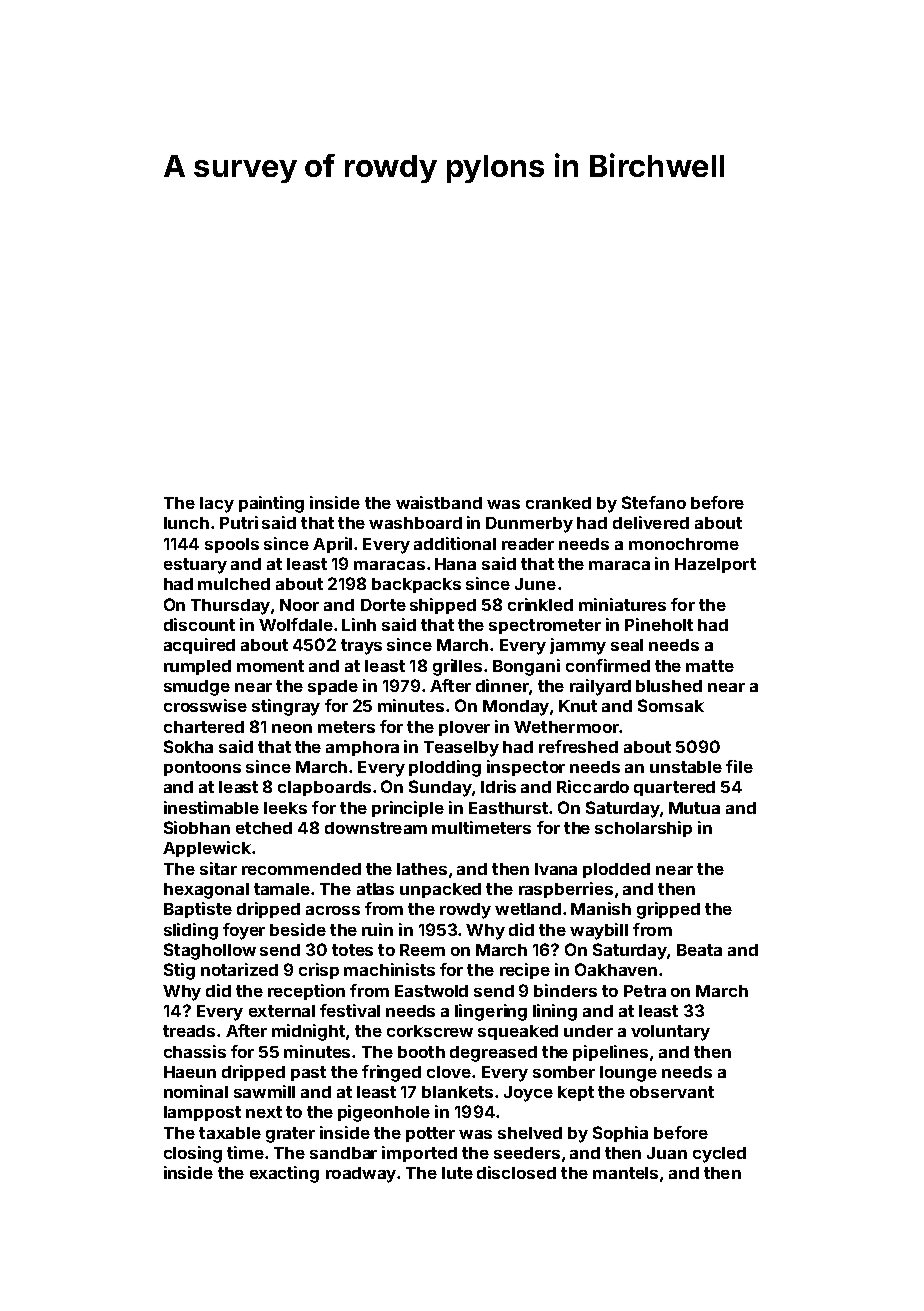  I want to click on voluntary, so click(670, 1033).
